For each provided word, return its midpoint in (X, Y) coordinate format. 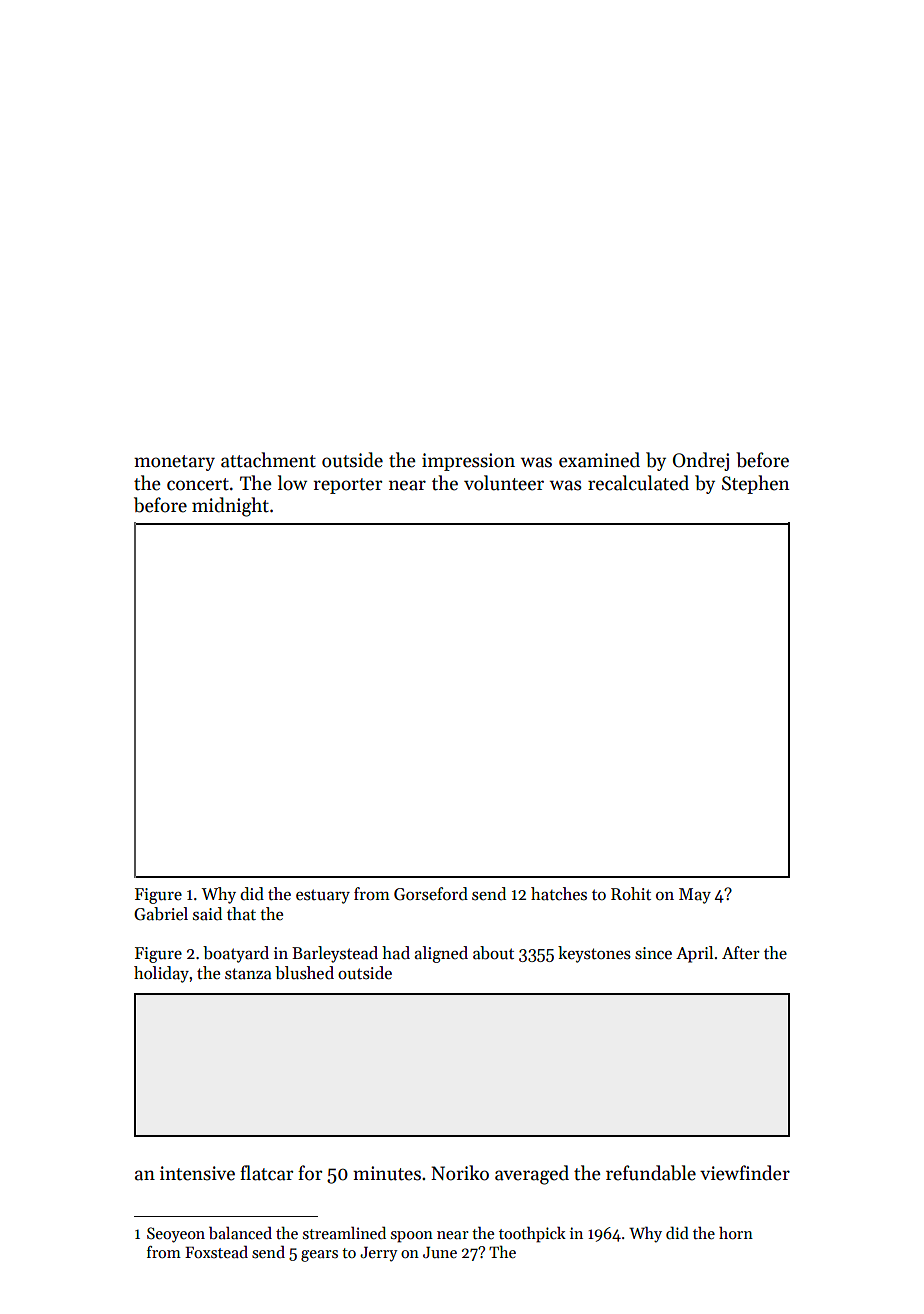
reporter (347, 486)
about (493, 953)
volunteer (504, 483)
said (207, 914)
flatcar (266, 1173)
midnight (230, 507)
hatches (559, 894)
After (741, 952)
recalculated (638, 483)
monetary (174, 463)
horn (736, 1232)
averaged (532, 1175)
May (695, 896)
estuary (323, 896)
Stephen (755, 484)
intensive (197, 1173)
